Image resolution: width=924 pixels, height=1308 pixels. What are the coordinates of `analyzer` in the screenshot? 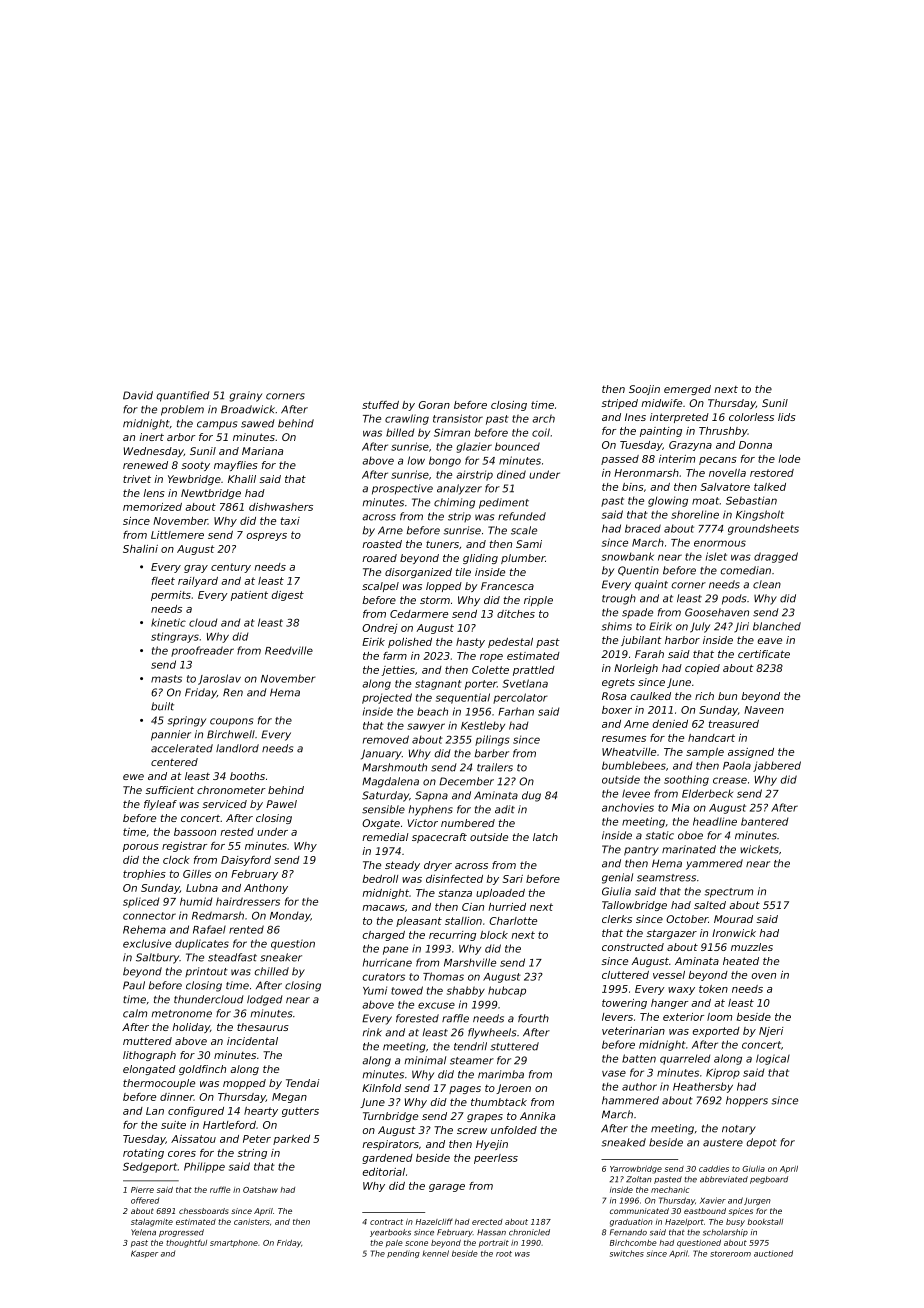 It's located at (459, 489).
